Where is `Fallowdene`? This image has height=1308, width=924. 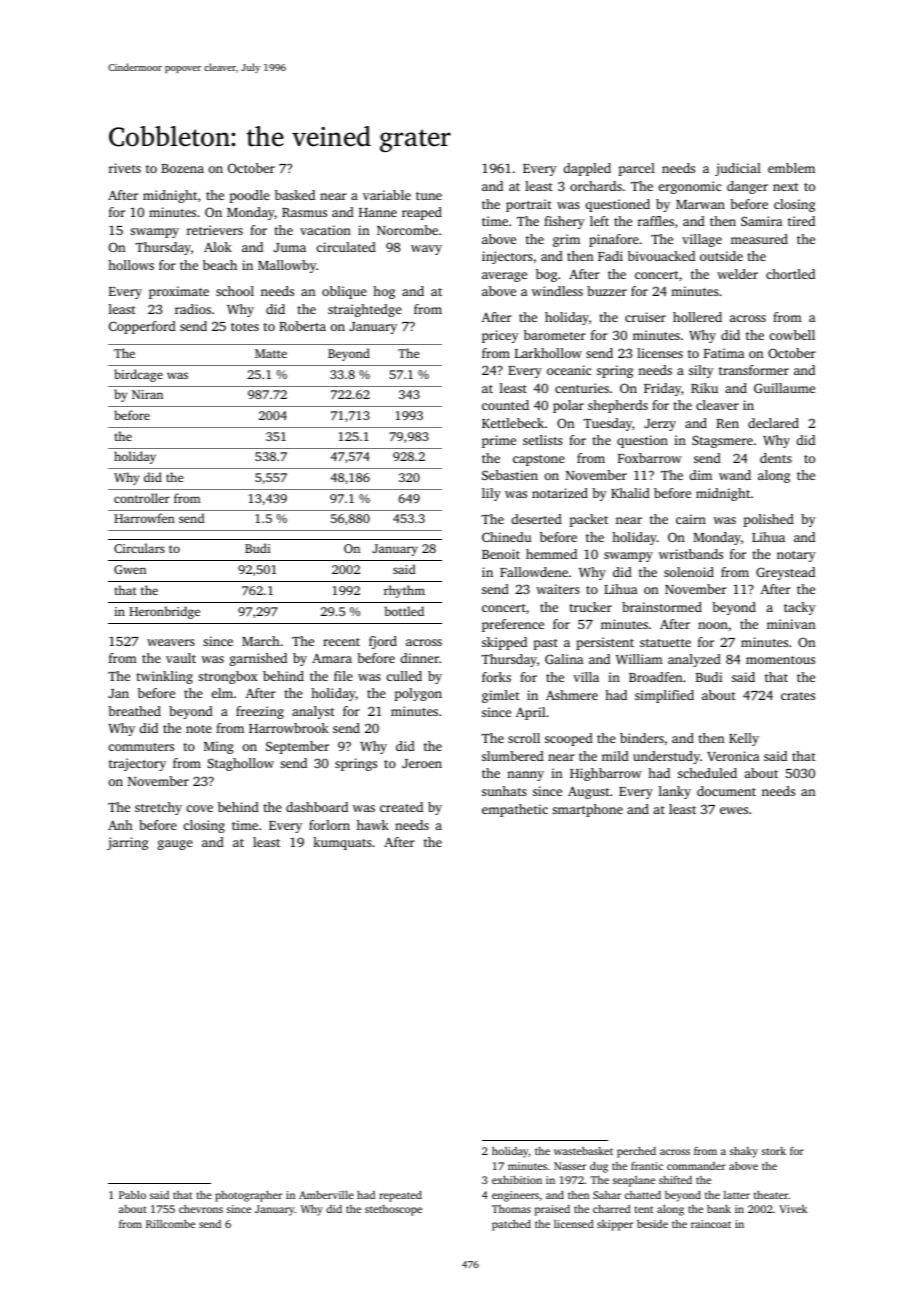 Fallowdene is located at coordinates (534, 572).
